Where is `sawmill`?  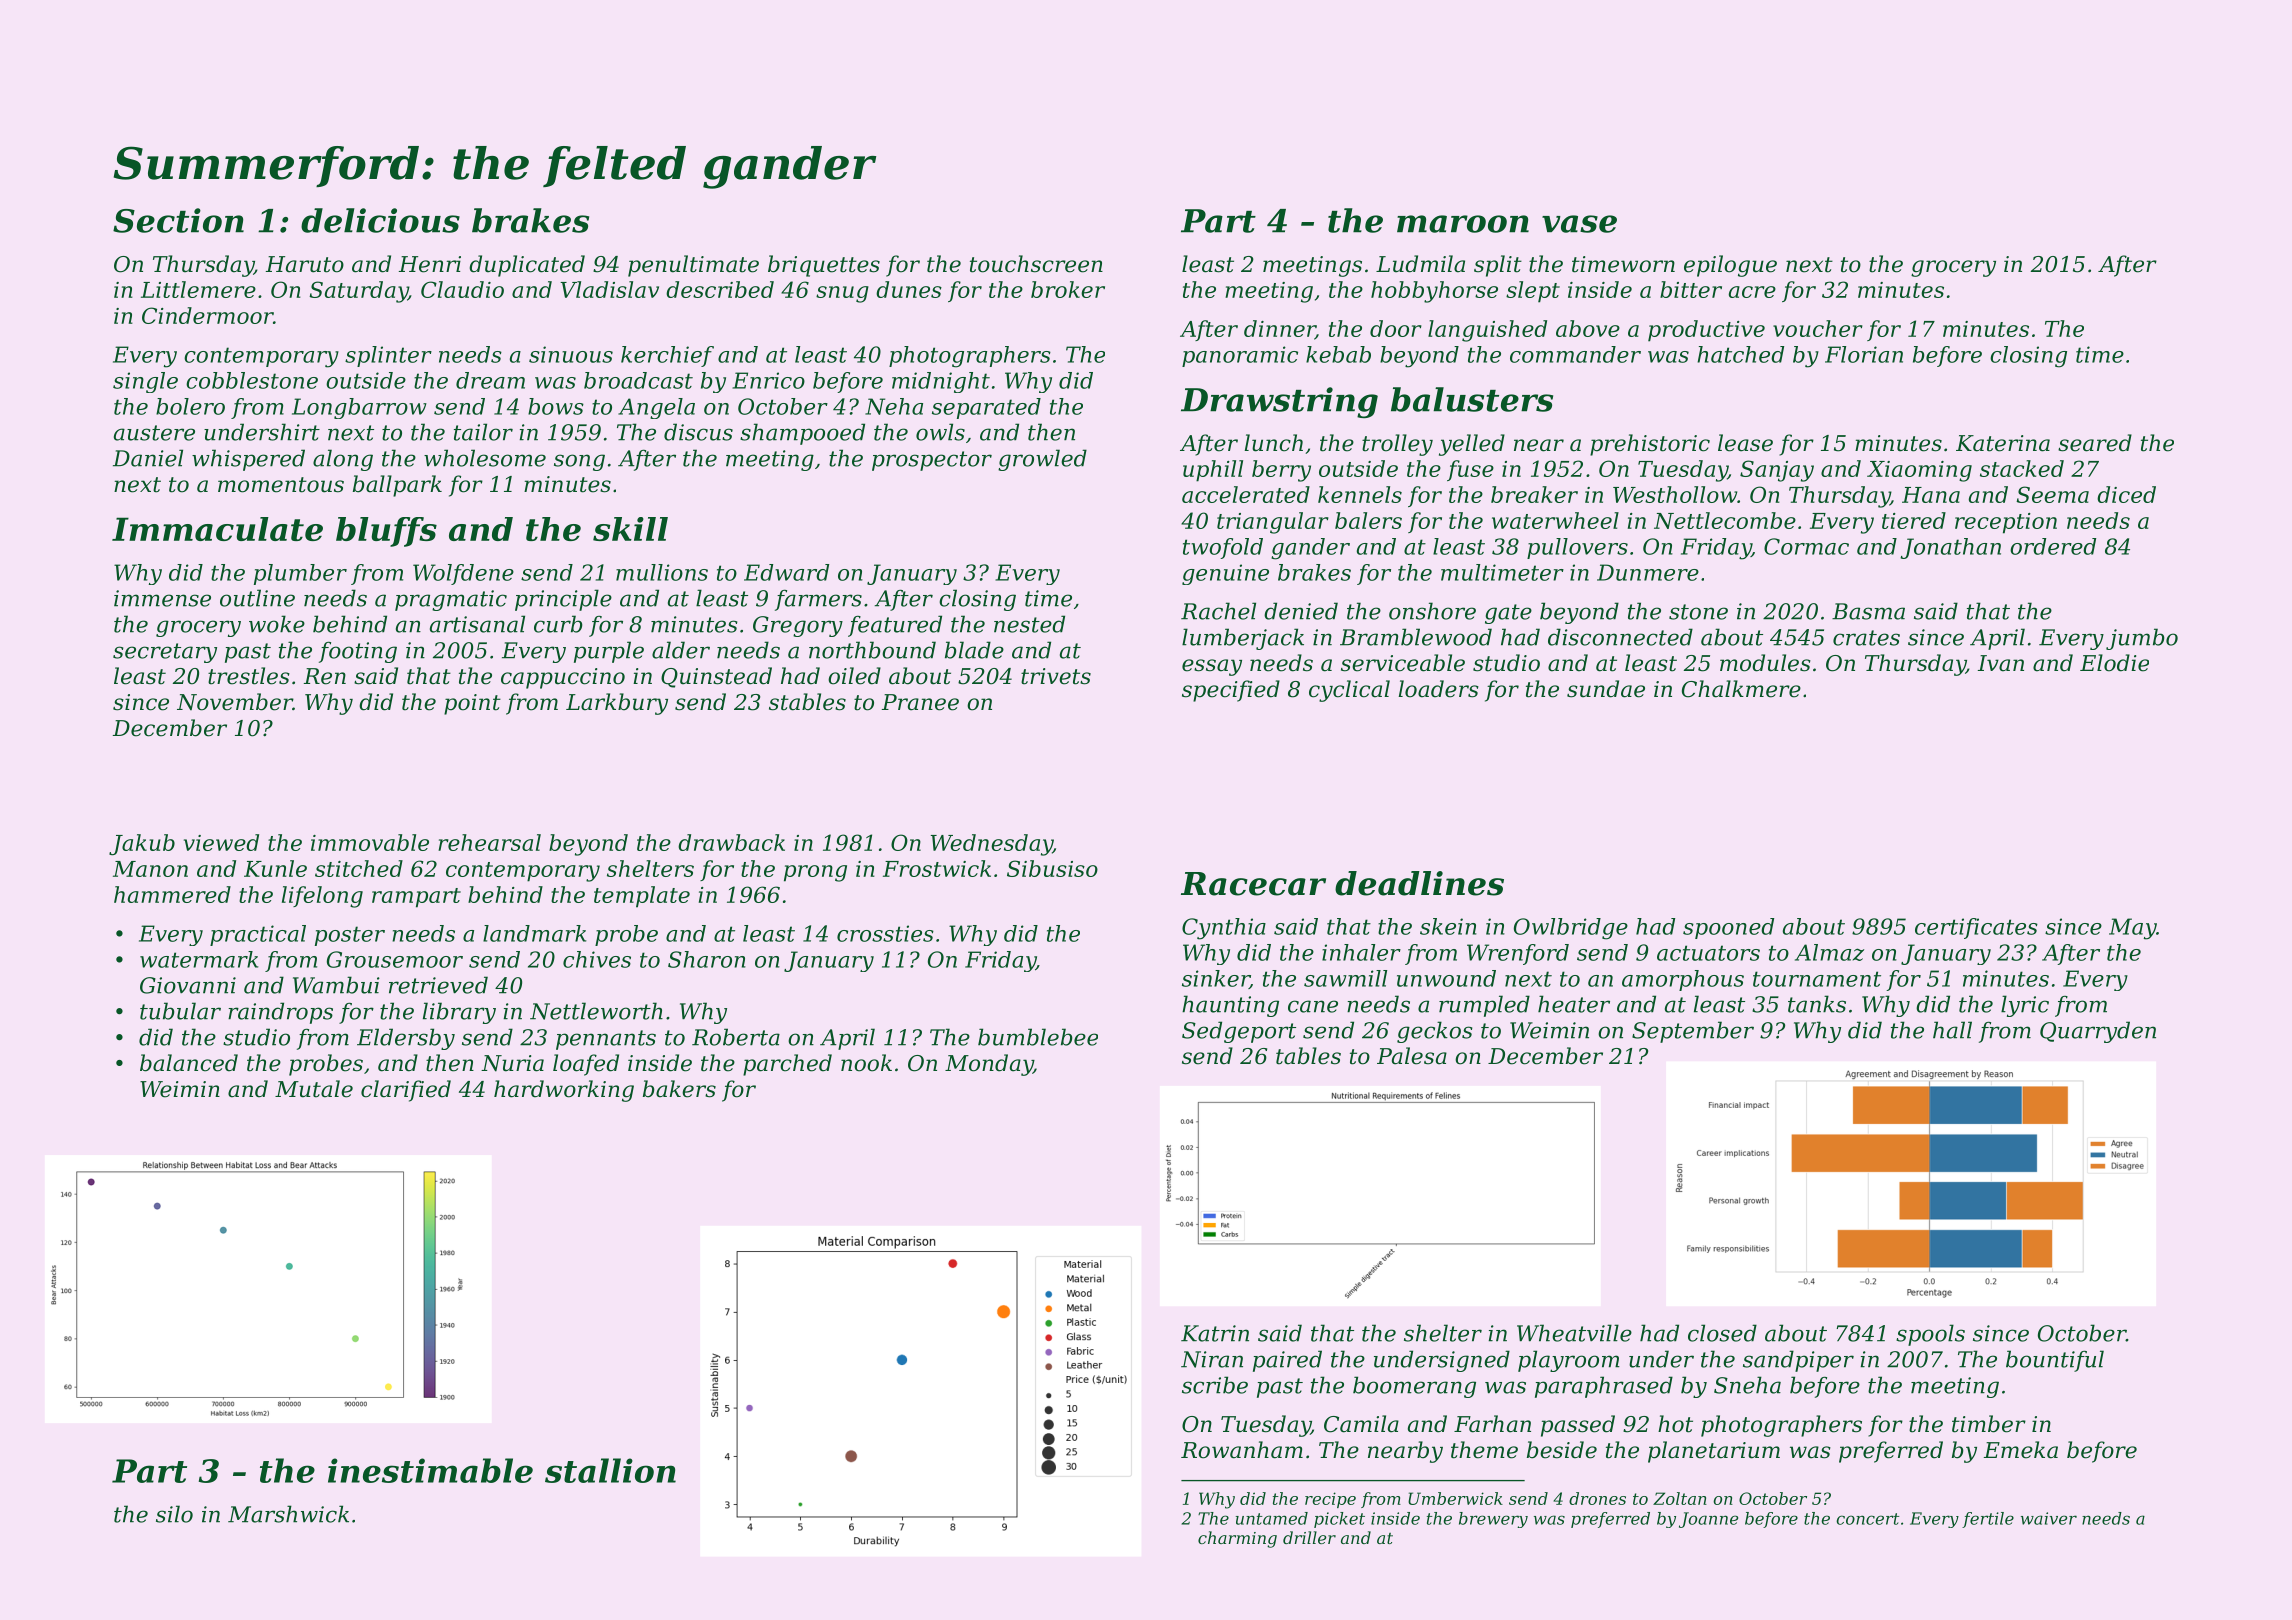 sawmill is located at coordinates (1345, 978).
